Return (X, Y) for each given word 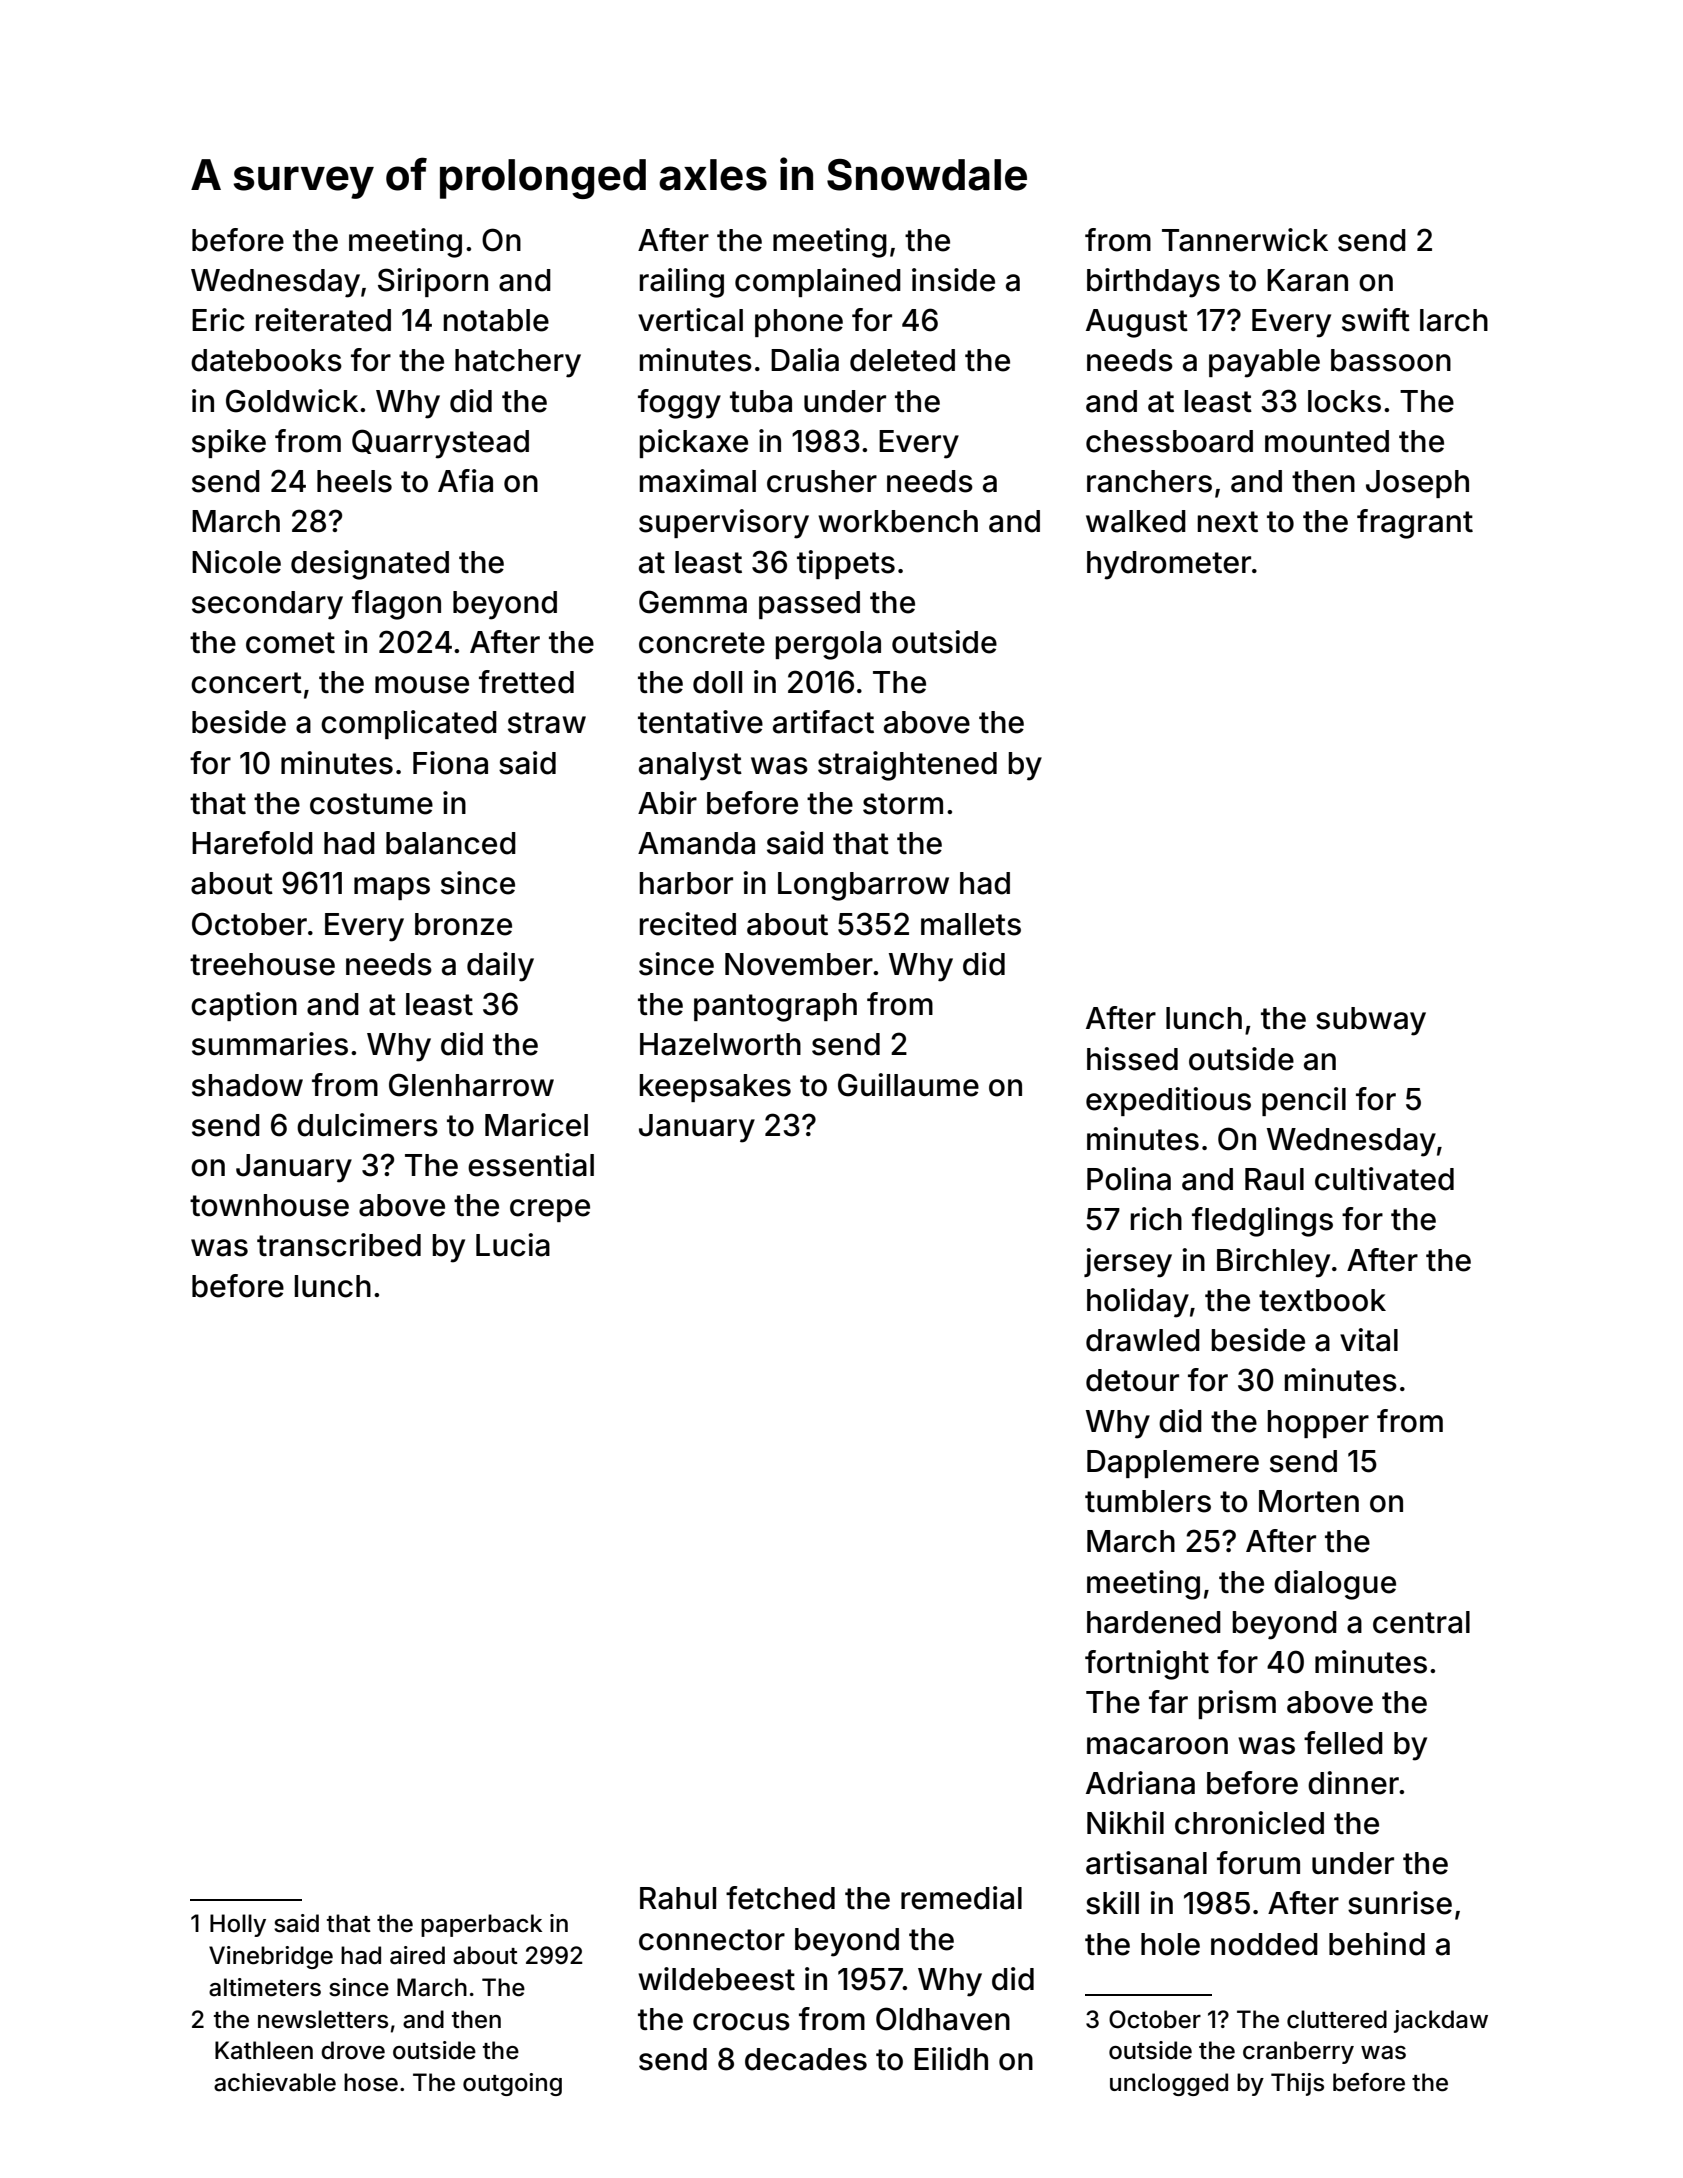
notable (496, 320)
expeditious (1168, 1101)
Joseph (1417, 484)
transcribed (339, 1245)
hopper (1318, 1424)
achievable (275, 2082)
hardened (1154, 1622)
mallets (971, 924)
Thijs (1297, 2084)
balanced (451, 843)
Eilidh (951, 2059)
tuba (761, 401)
